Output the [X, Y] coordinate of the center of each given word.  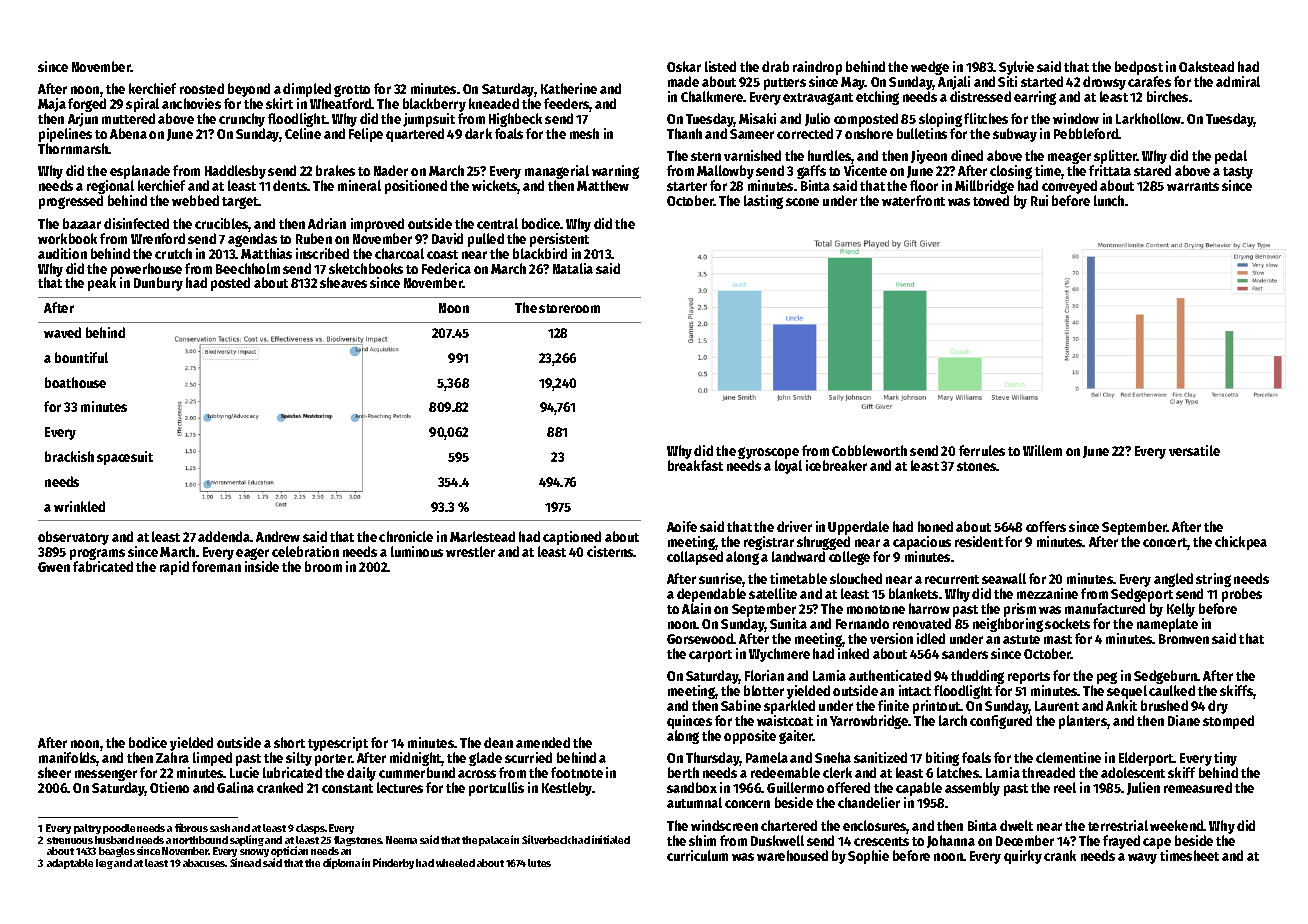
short [289, 742]
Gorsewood [700, 638]
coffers [1046, 526]
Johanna [951, 841]
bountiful [81, 357]
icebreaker [836, 465]
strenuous [70, 840]
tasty [1238, 173]
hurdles [830, 157]
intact [915, 690]
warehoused [792, 855]
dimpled [307, 90]
